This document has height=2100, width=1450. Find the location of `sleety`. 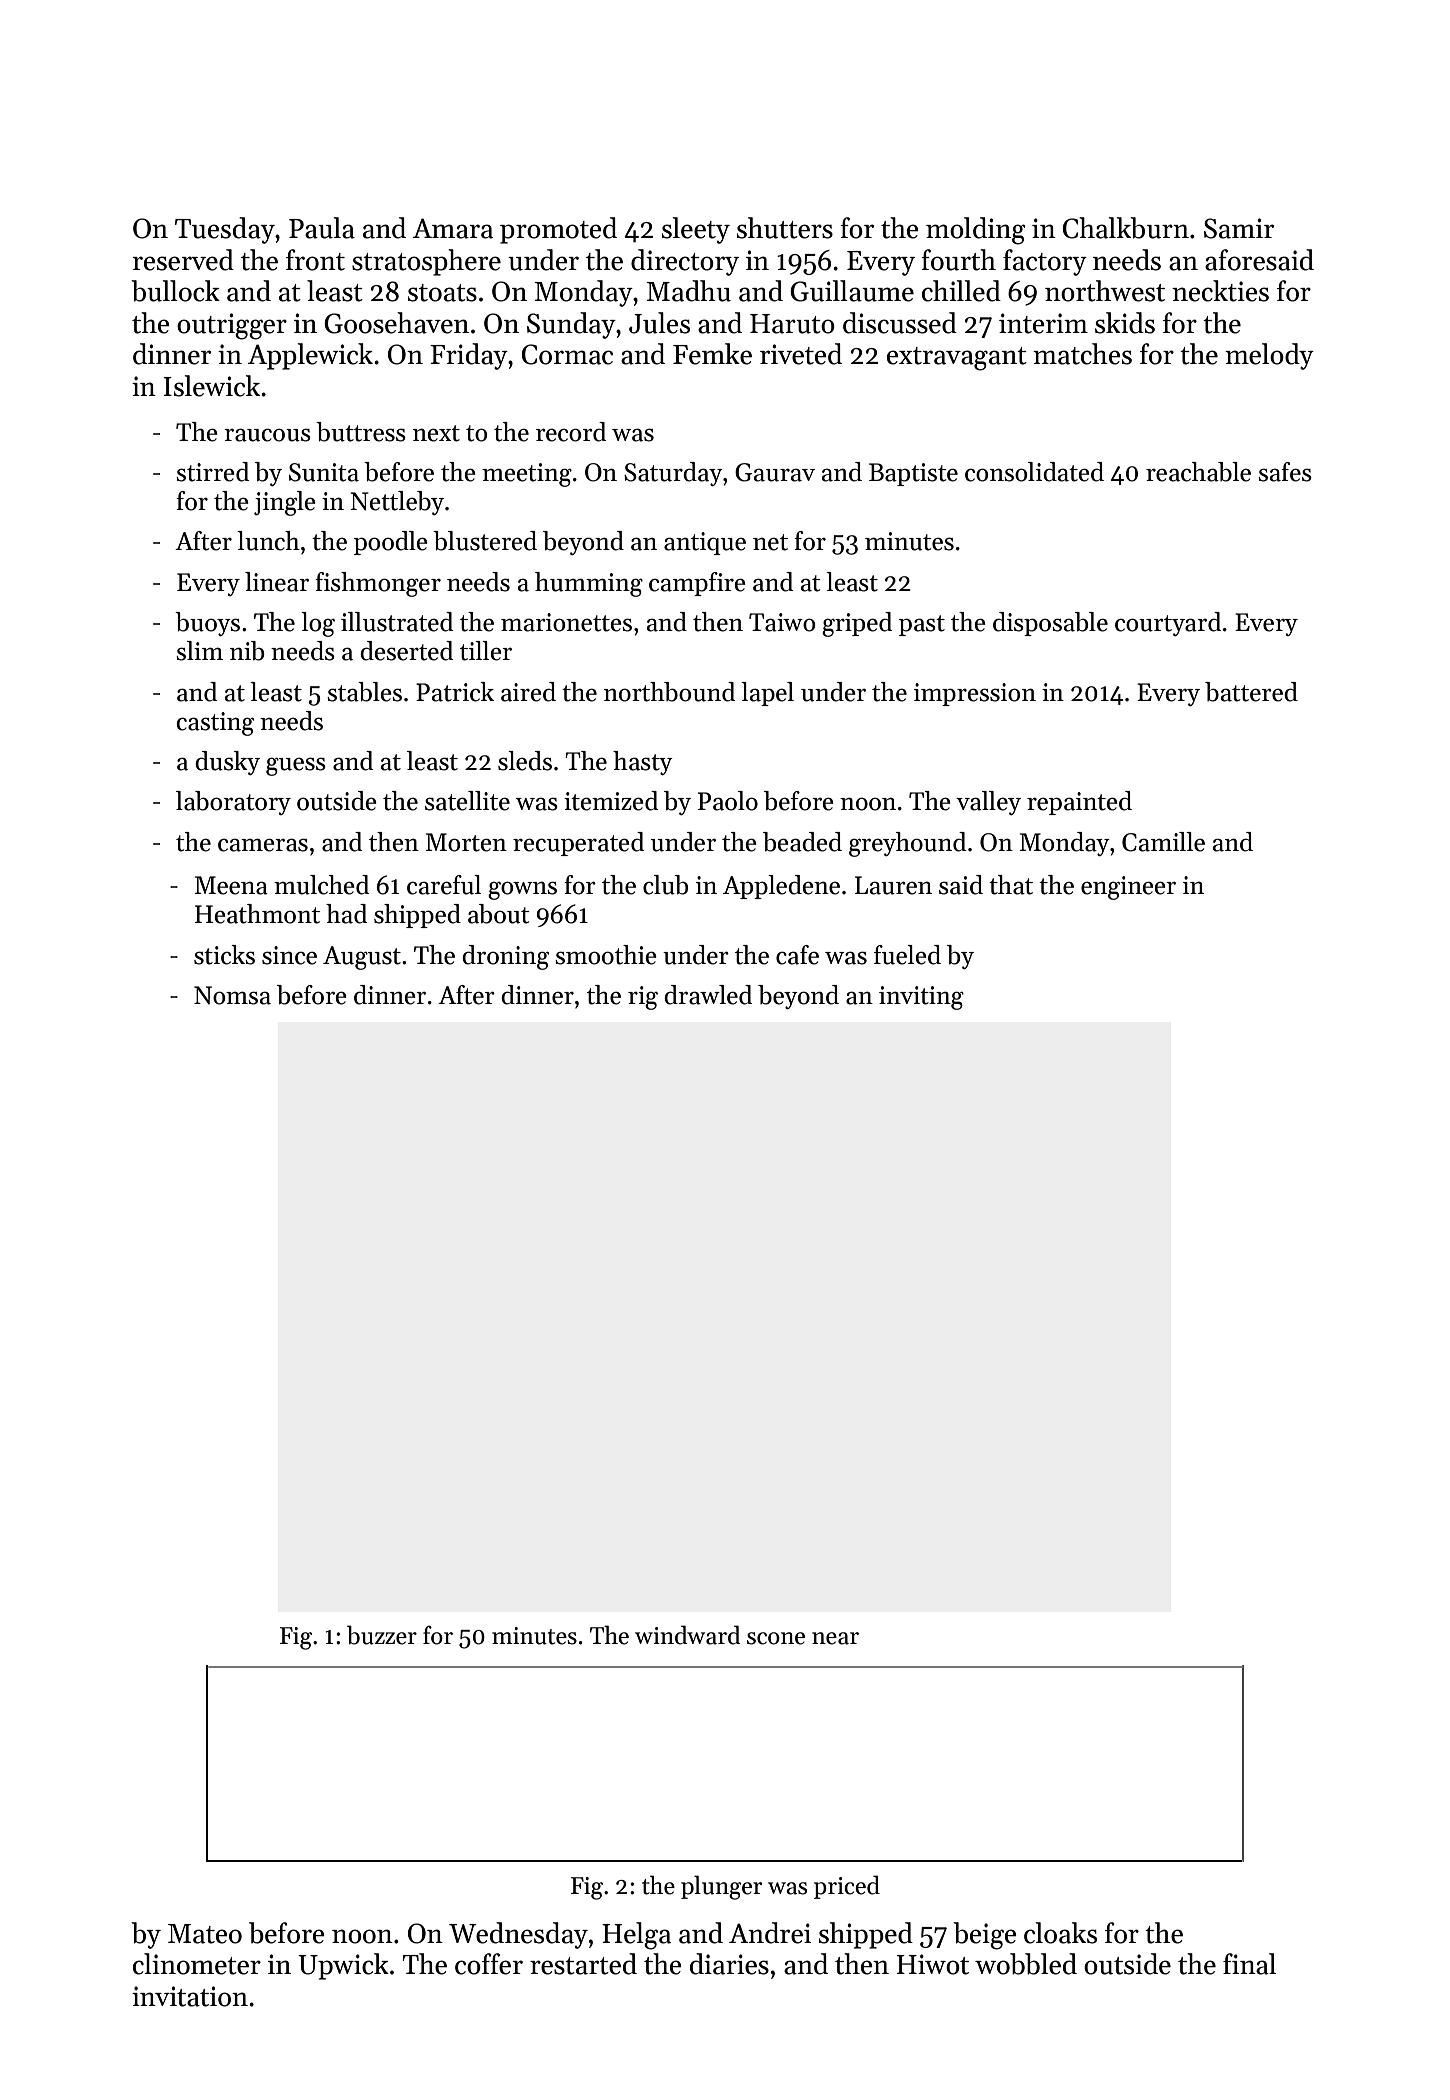

sleety is located at coordinates (696, 230).
